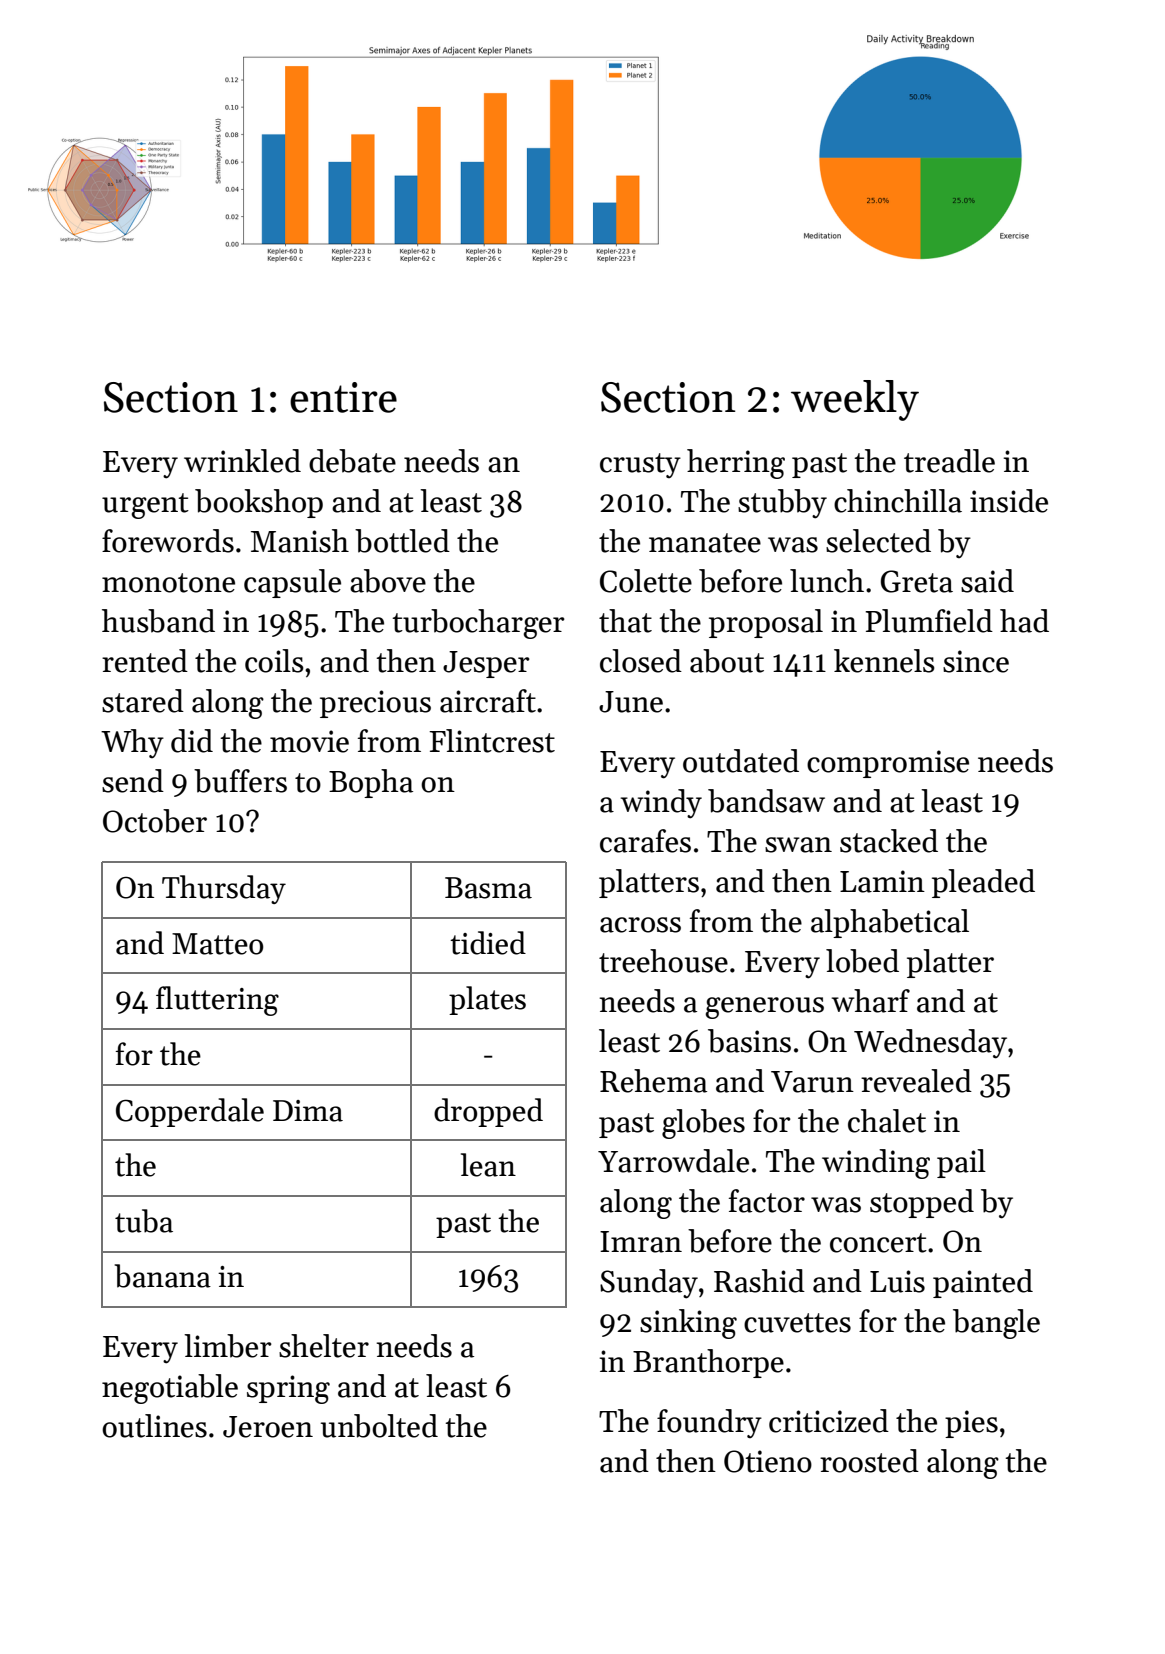 The height and width of the image is (1654, 1165). What do you see at coordinates (987, 581) in the image?
I see `said` at bounding box center [987, 581].
